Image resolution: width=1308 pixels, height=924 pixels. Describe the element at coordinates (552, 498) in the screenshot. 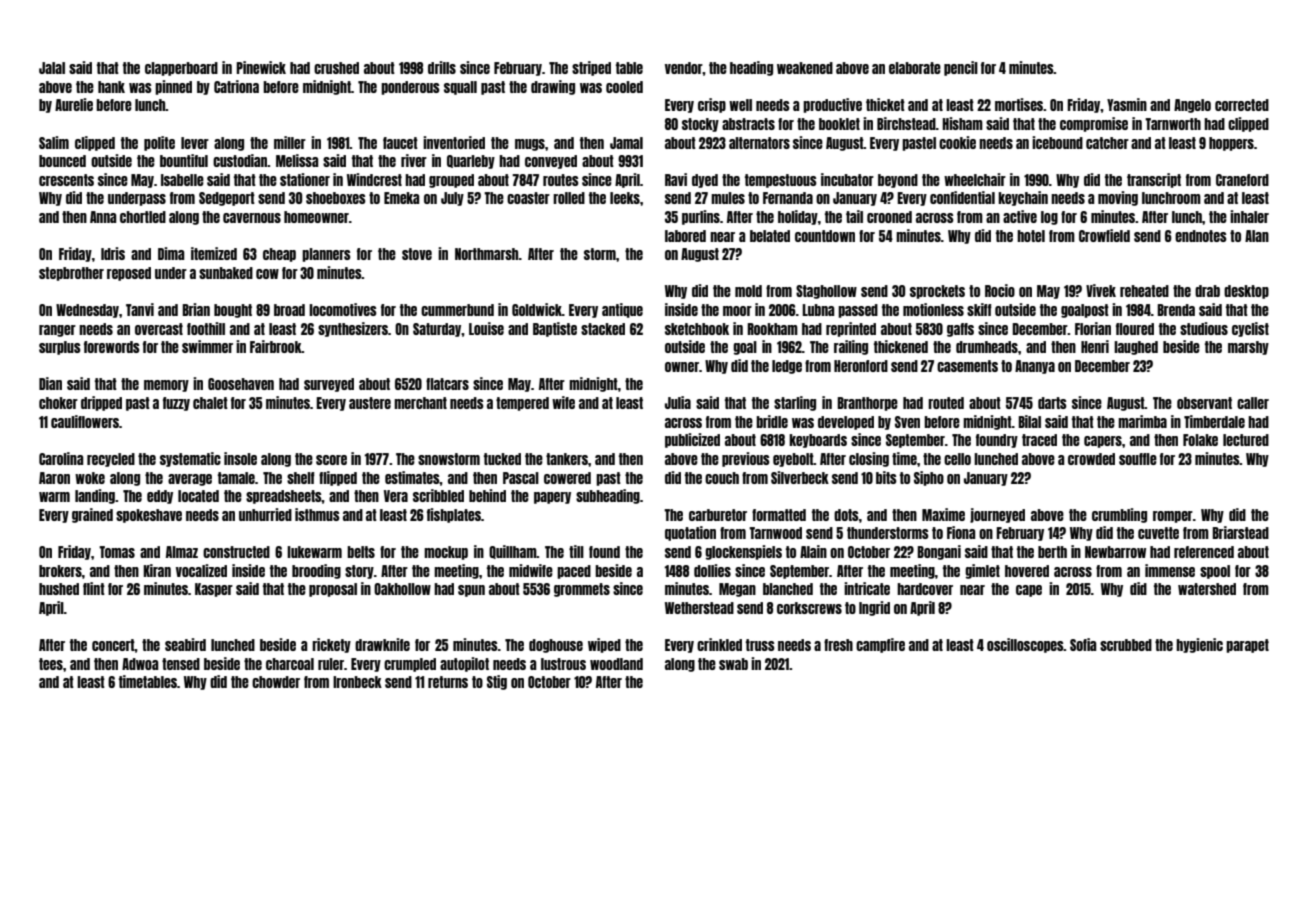

I see `papery` at that location.
